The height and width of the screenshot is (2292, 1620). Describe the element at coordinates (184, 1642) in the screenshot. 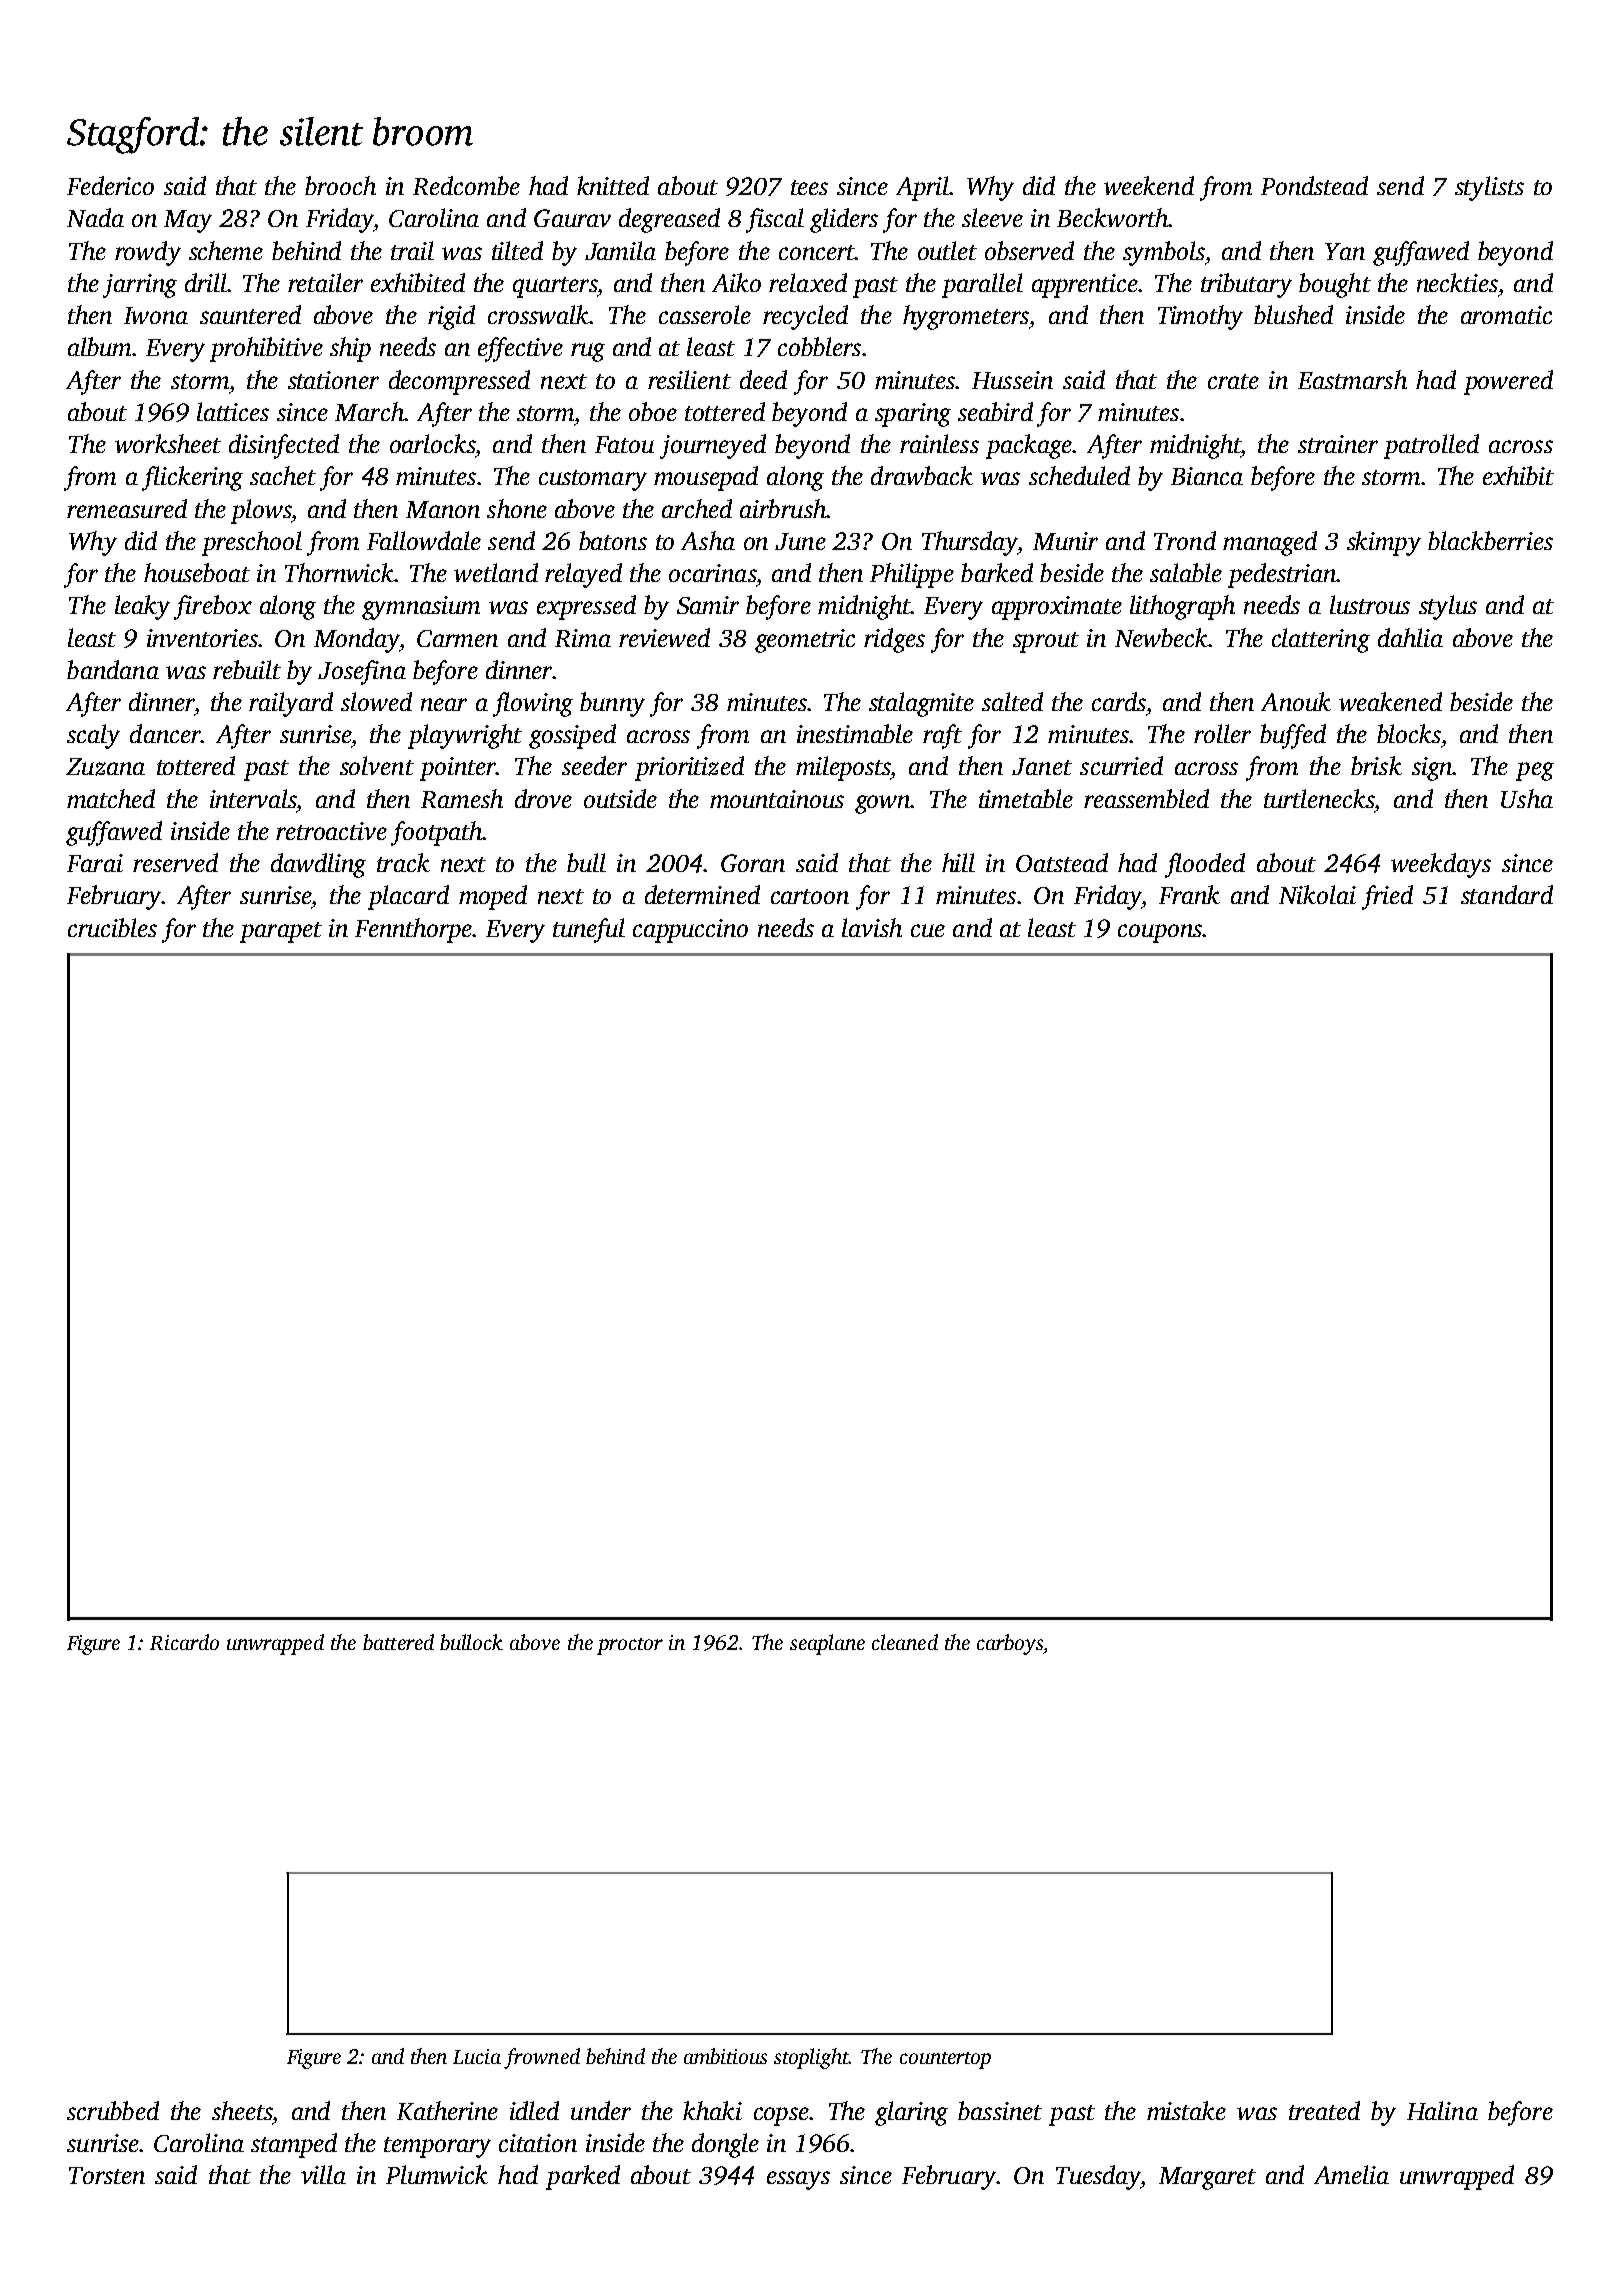

I see `Ricardo` at that location.
